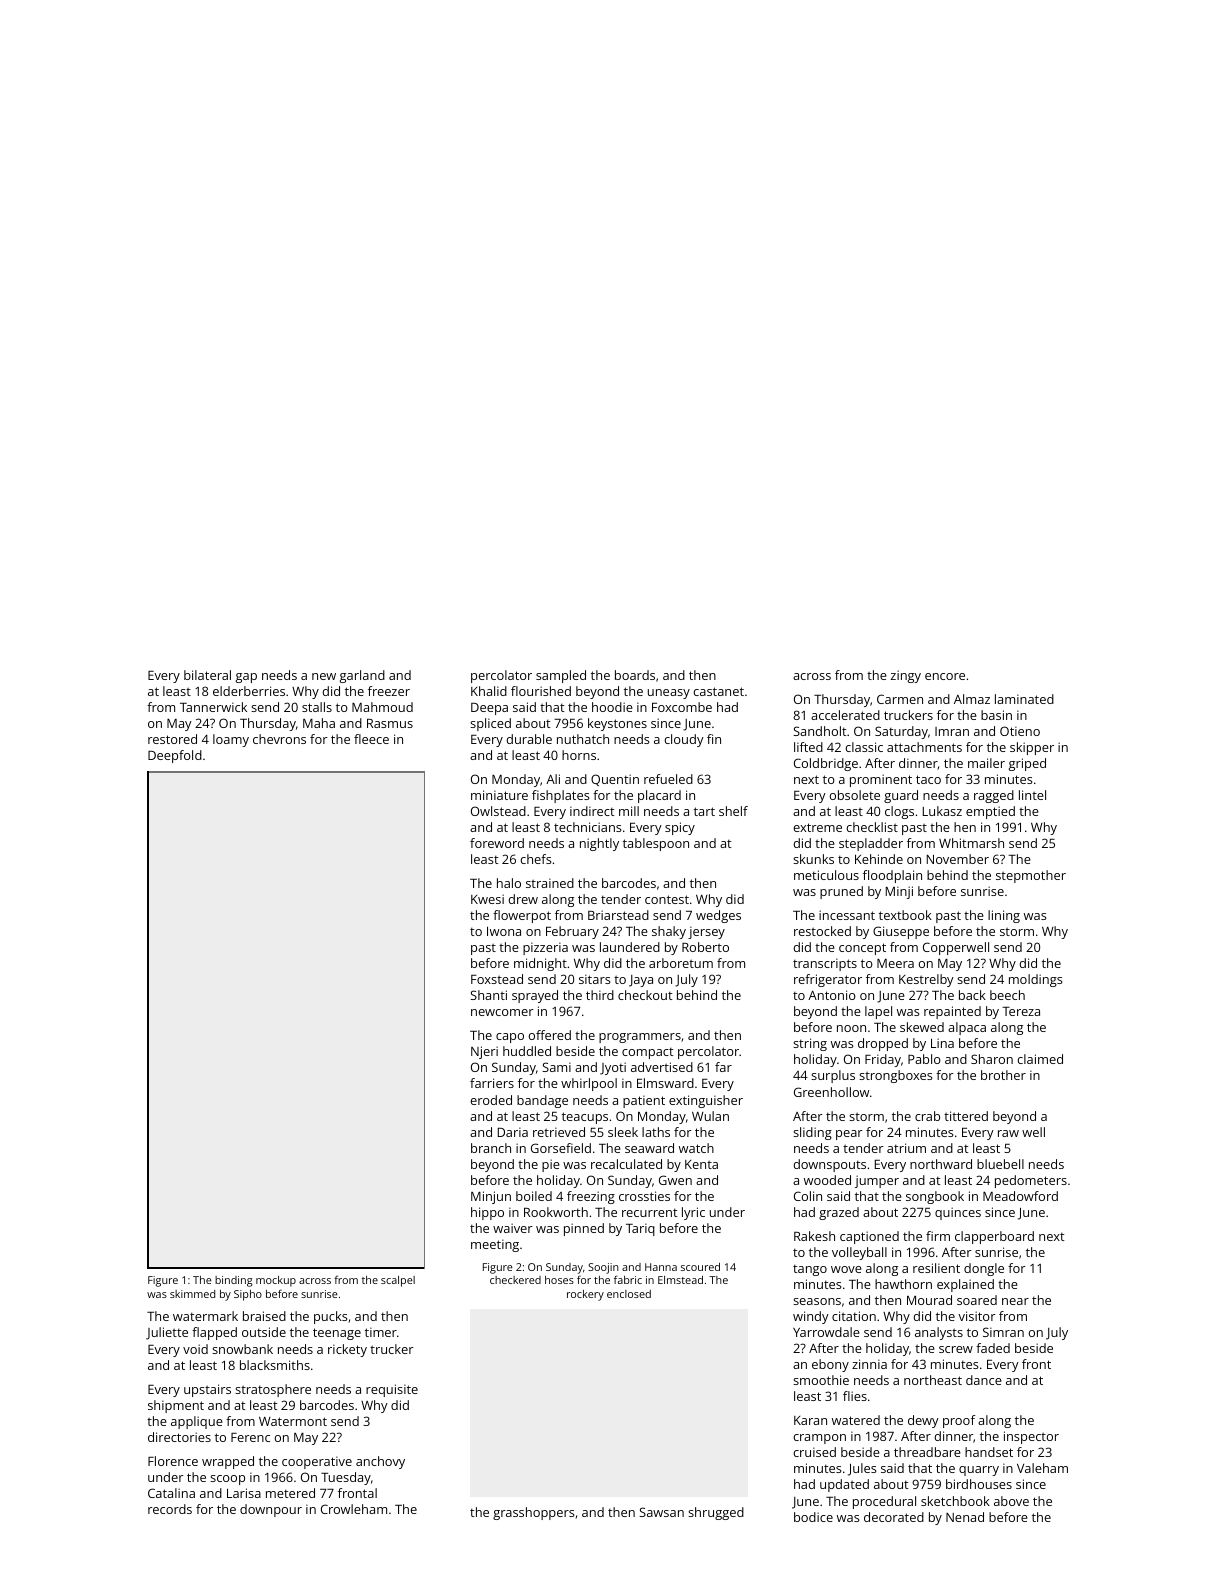 Image resolution: width=1218 pixels, height=1576 pixels. What do you see at coordinates (231, 740) in the screenshot?
I see `loamy` at bounding box center [231, 740].
